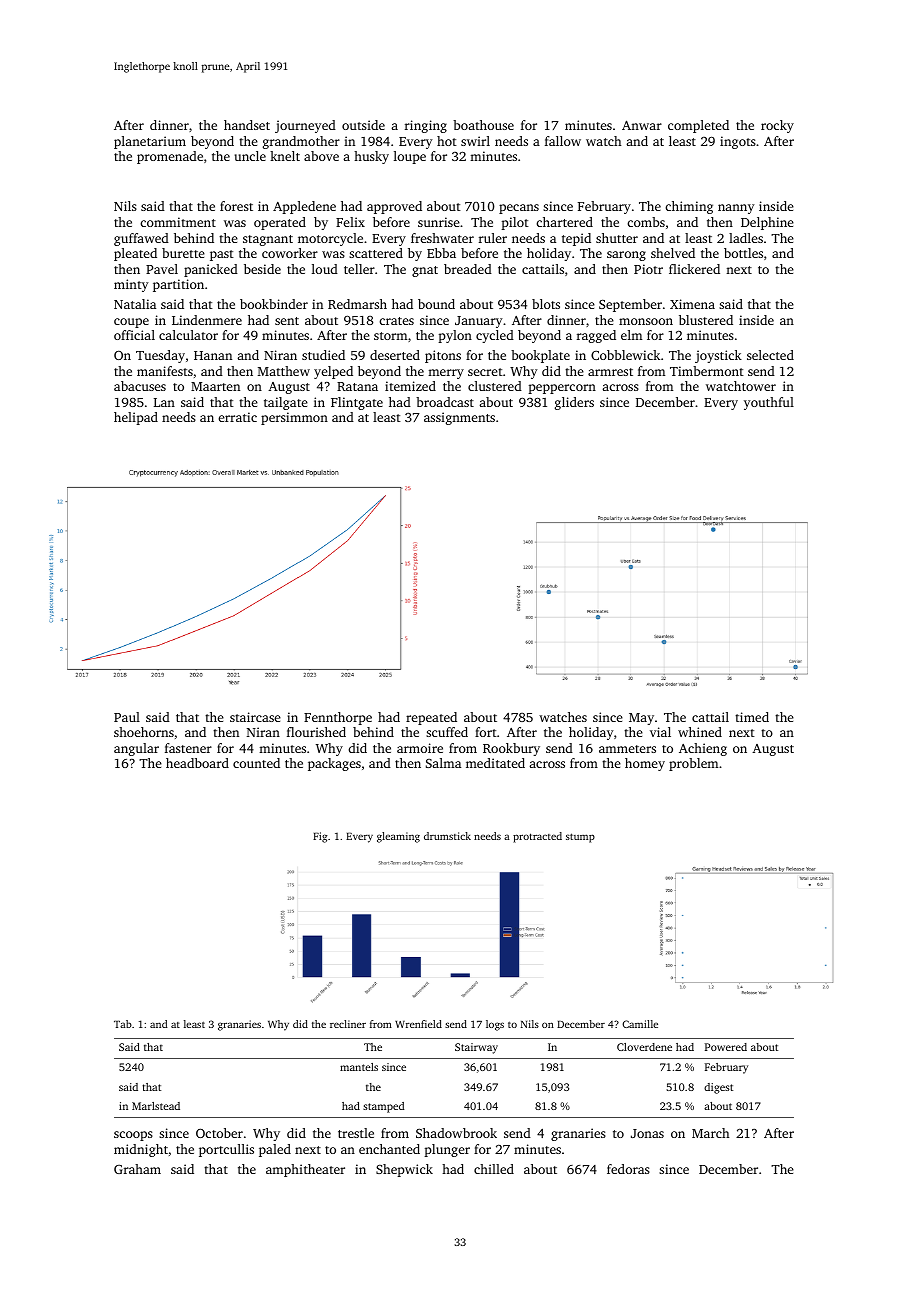 This screenshot has width=908, height=1316. What do you see at coordinates (495, 1025) in the screenshot?
I see `logs` at bounding box center [495, 1025].
